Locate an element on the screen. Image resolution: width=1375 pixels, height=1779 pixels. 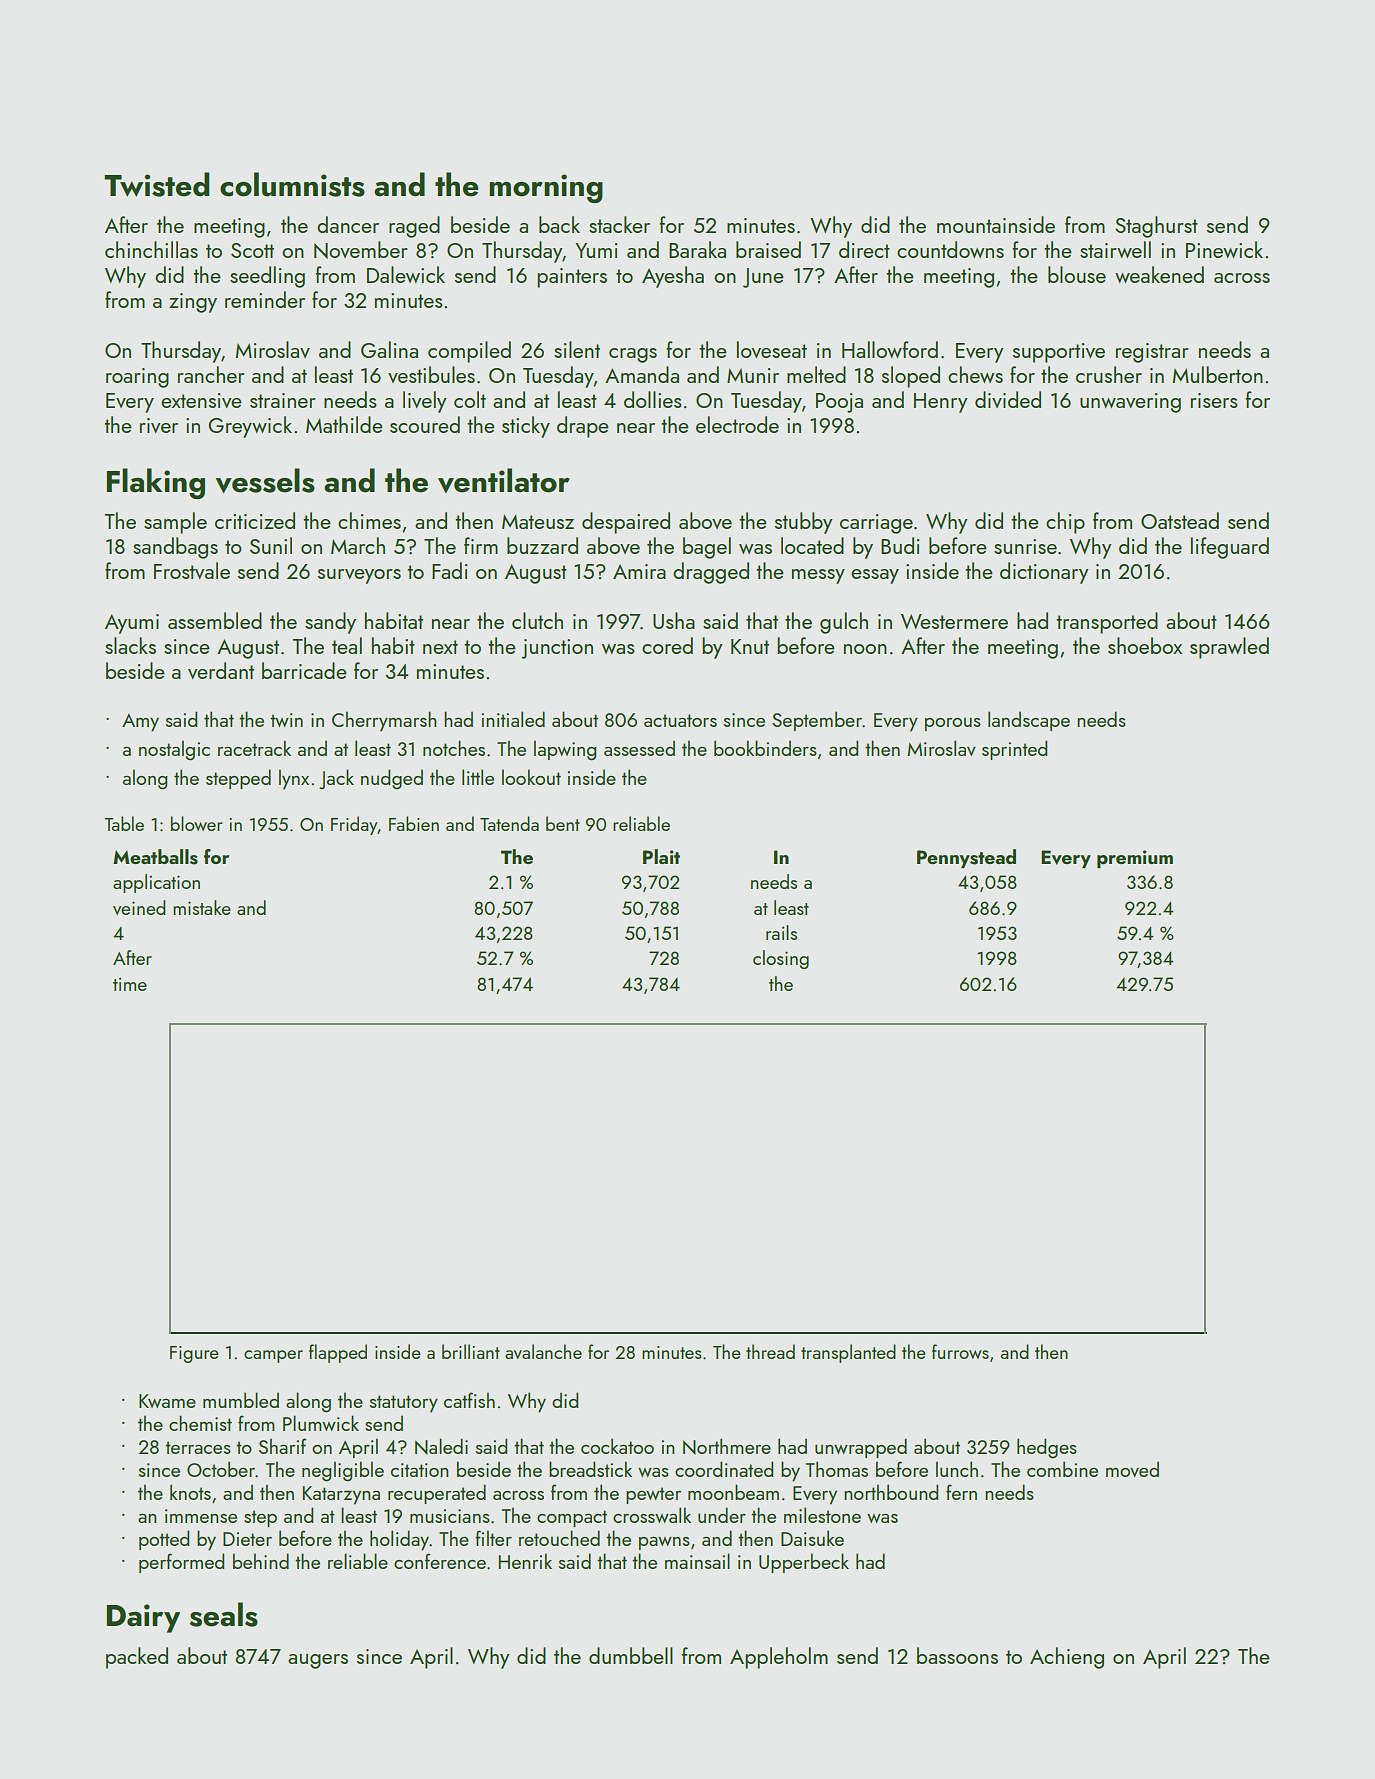
Budi is located at coordinates (900, 545).
